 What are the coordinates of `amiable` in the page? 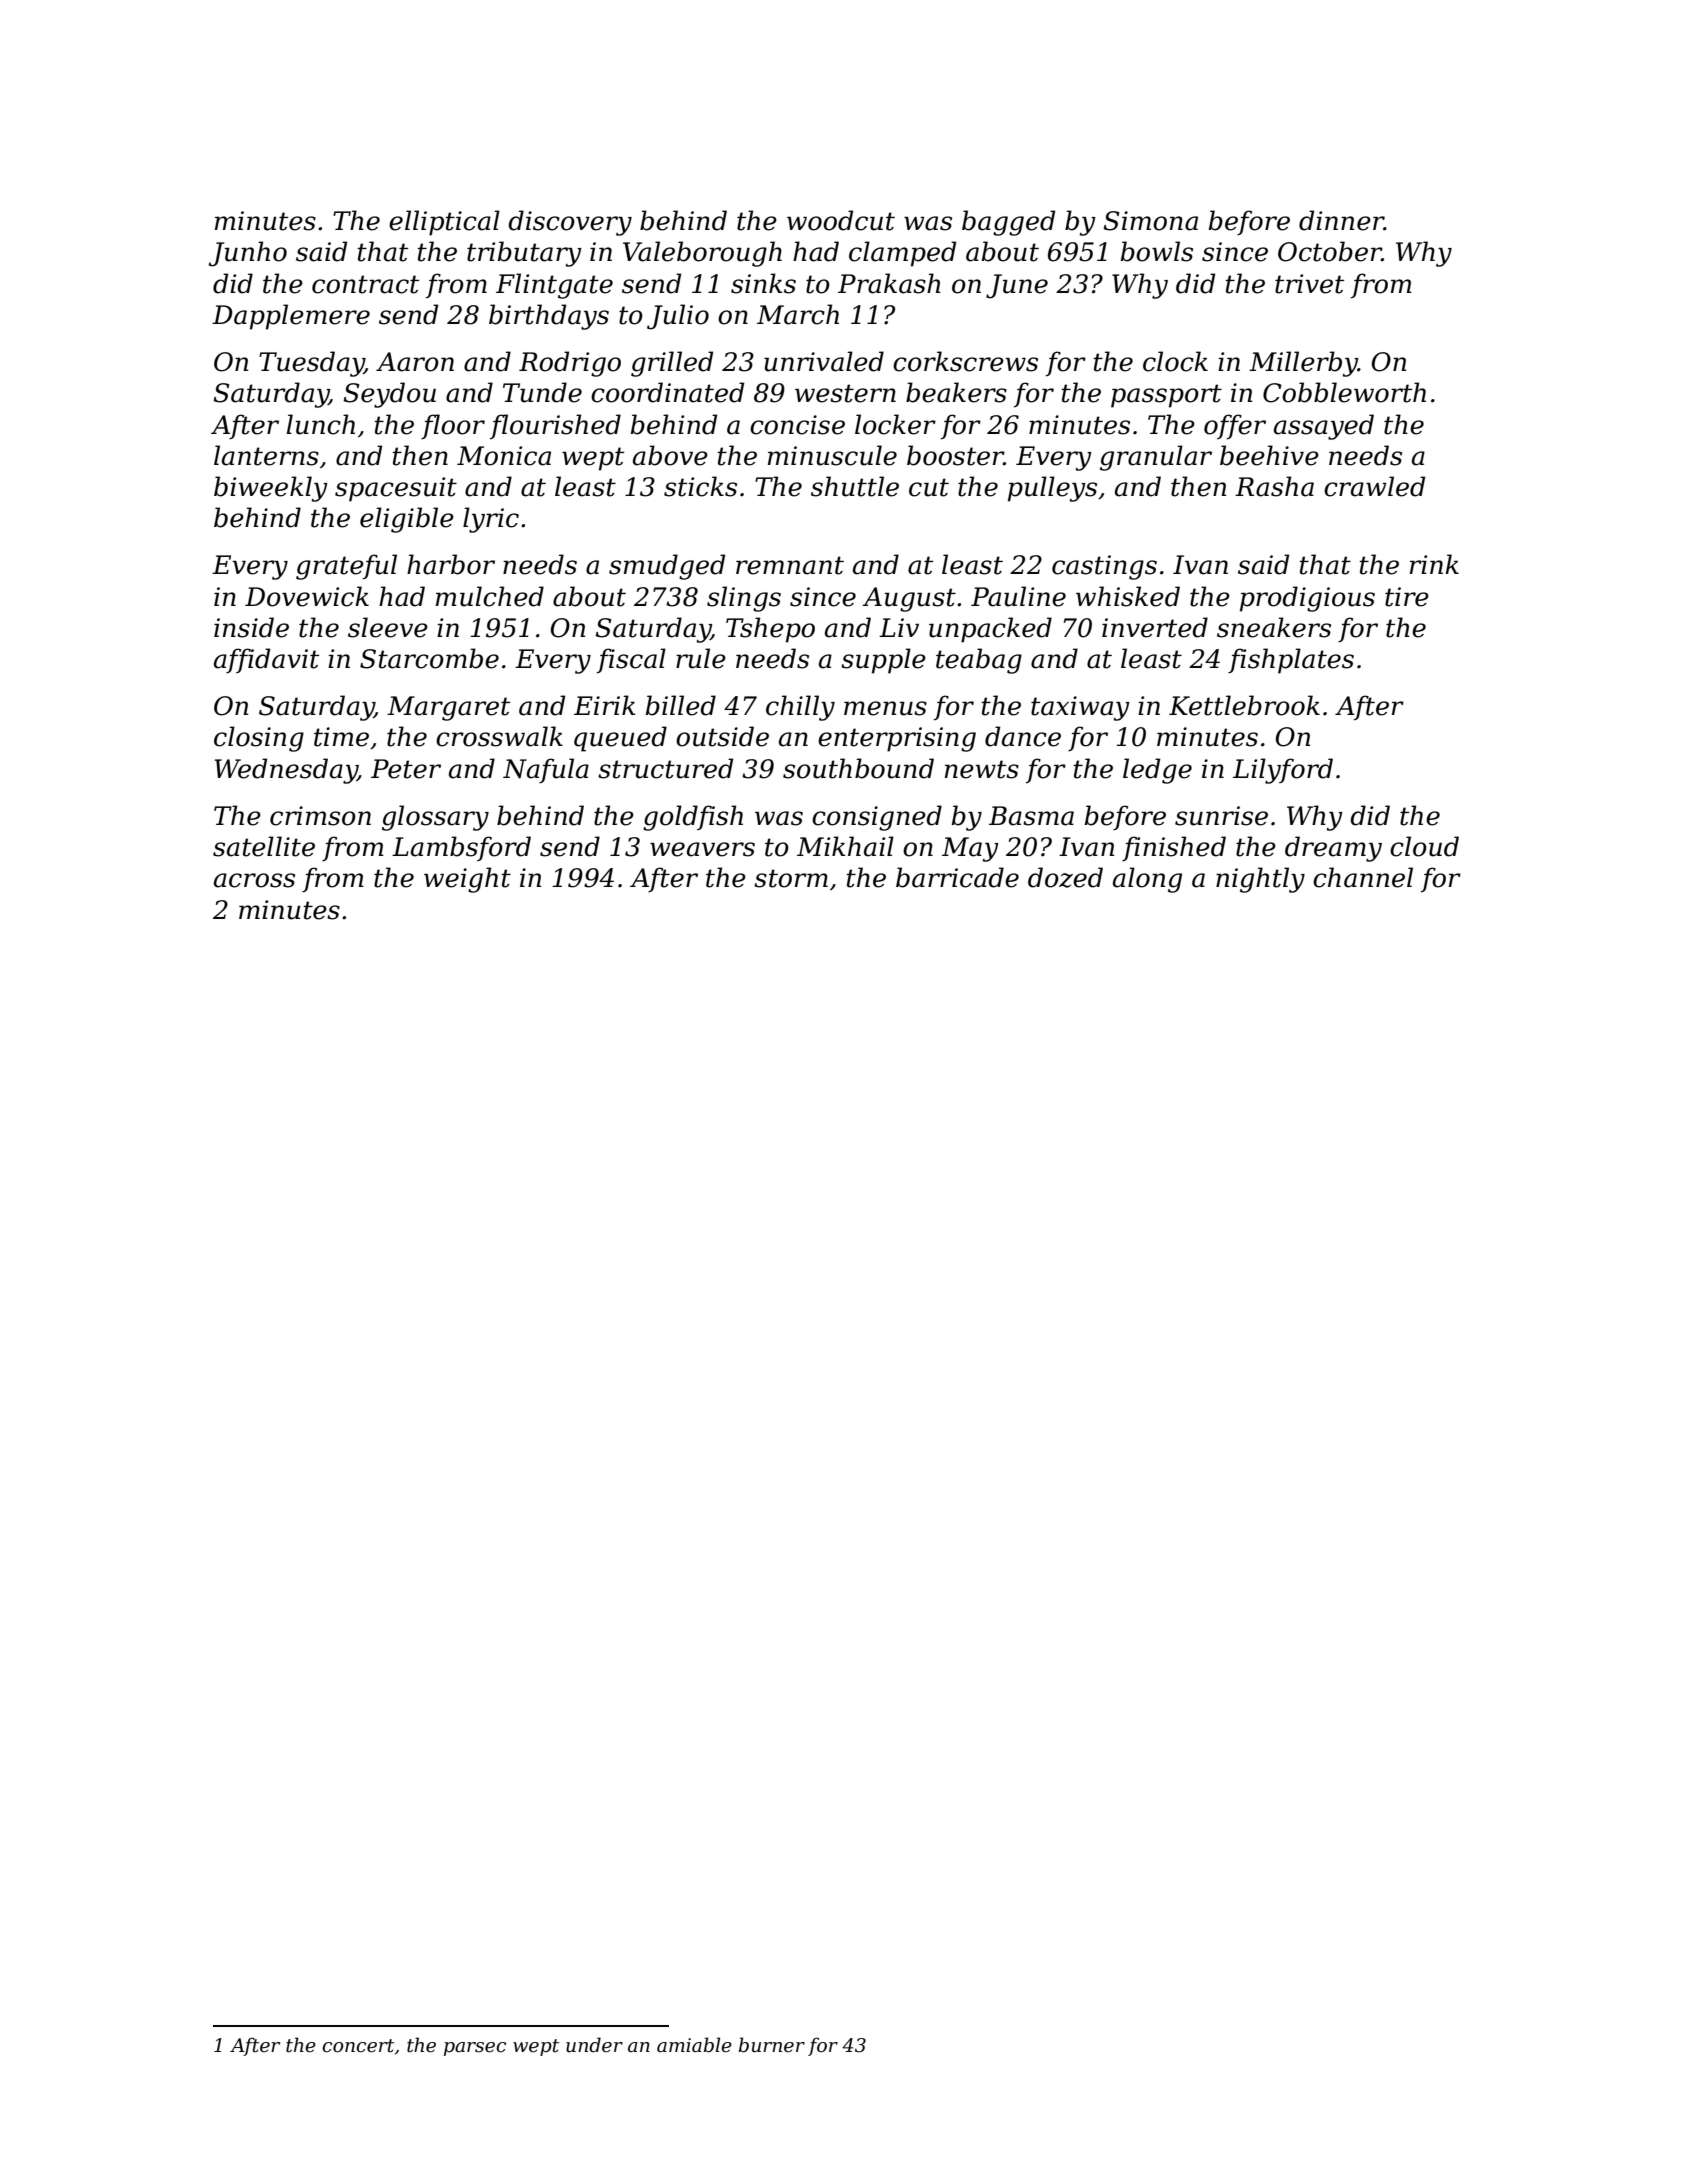 It's located at (694, 2045).
